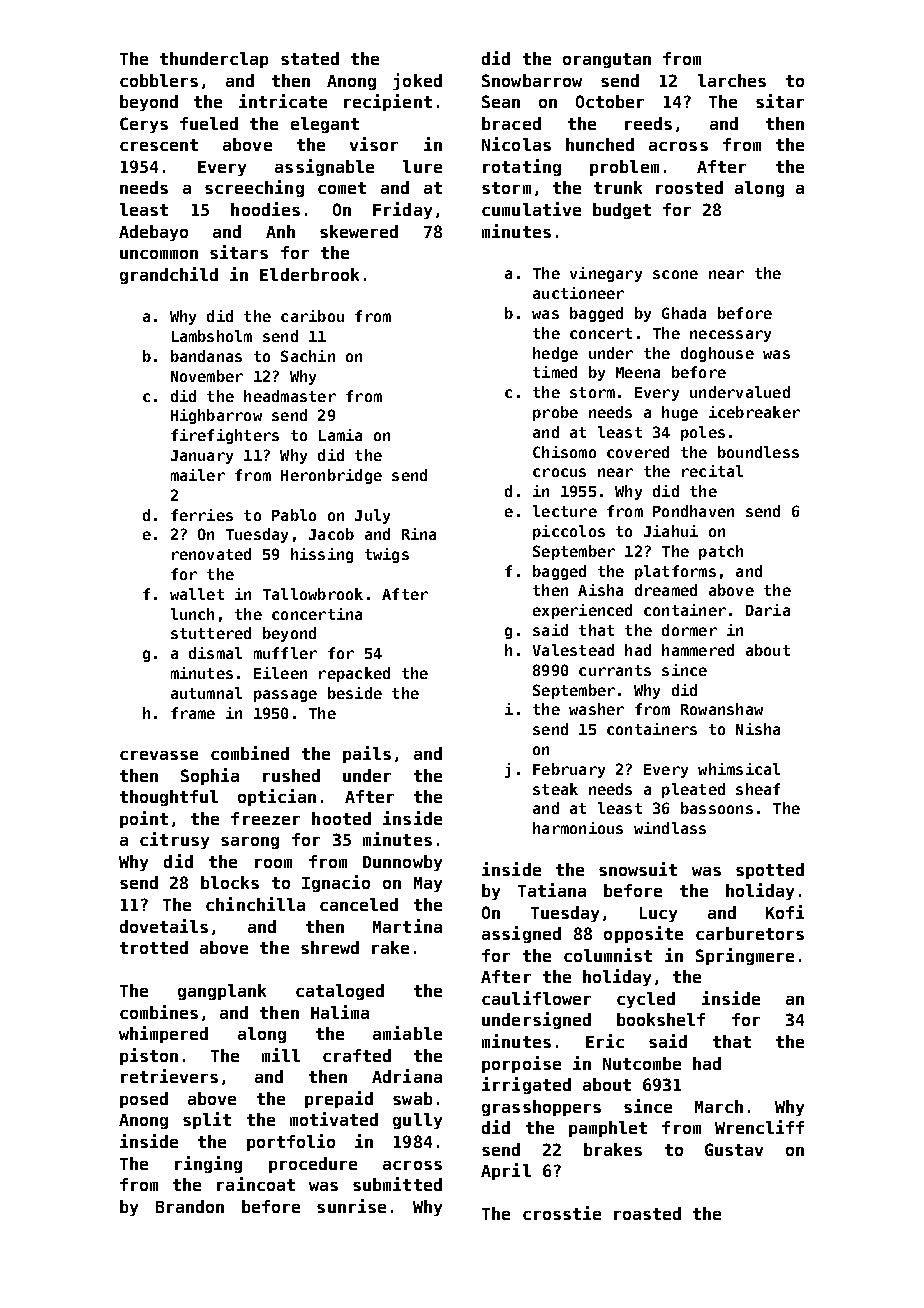 This image has height=1308, width=924. Describe the element at coordinates (190, 1206) in the image. I see `Brandon` at that location.
